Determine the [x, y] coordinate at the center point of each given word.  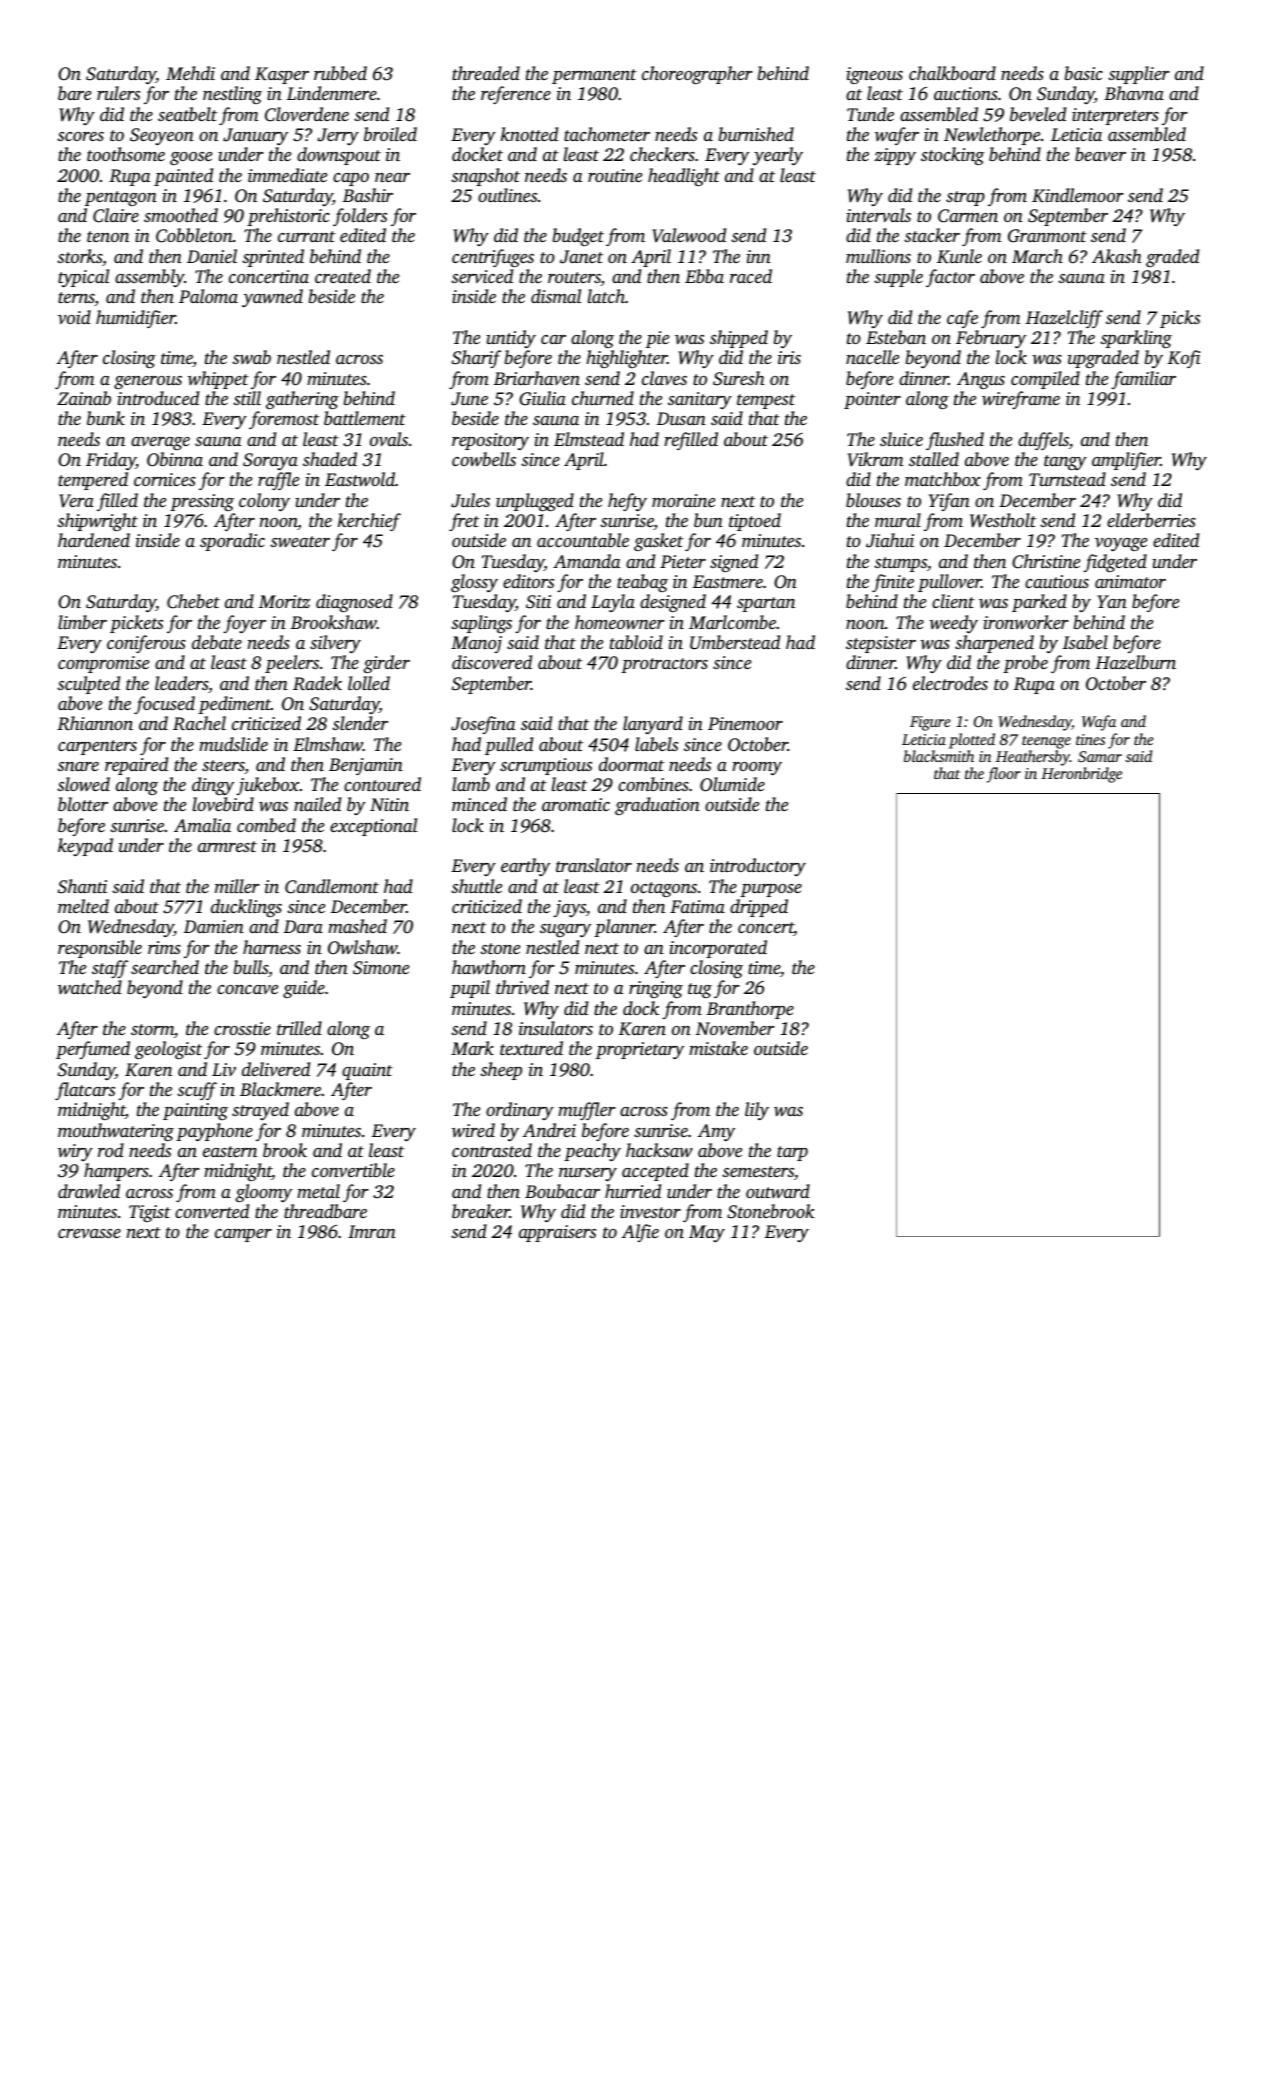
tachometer [607, 134]
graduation [657, 806]
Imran [372, 1231]
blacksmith [939, 756]
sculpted [88, 685]
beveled [1038, 114]
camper [243, 1235]
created [343, 276]
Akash [1117, 256]
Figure [930, 723]
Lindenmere [332, 93]
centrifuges [493, 258]
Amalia [202, 825]
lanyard [653, 725]
